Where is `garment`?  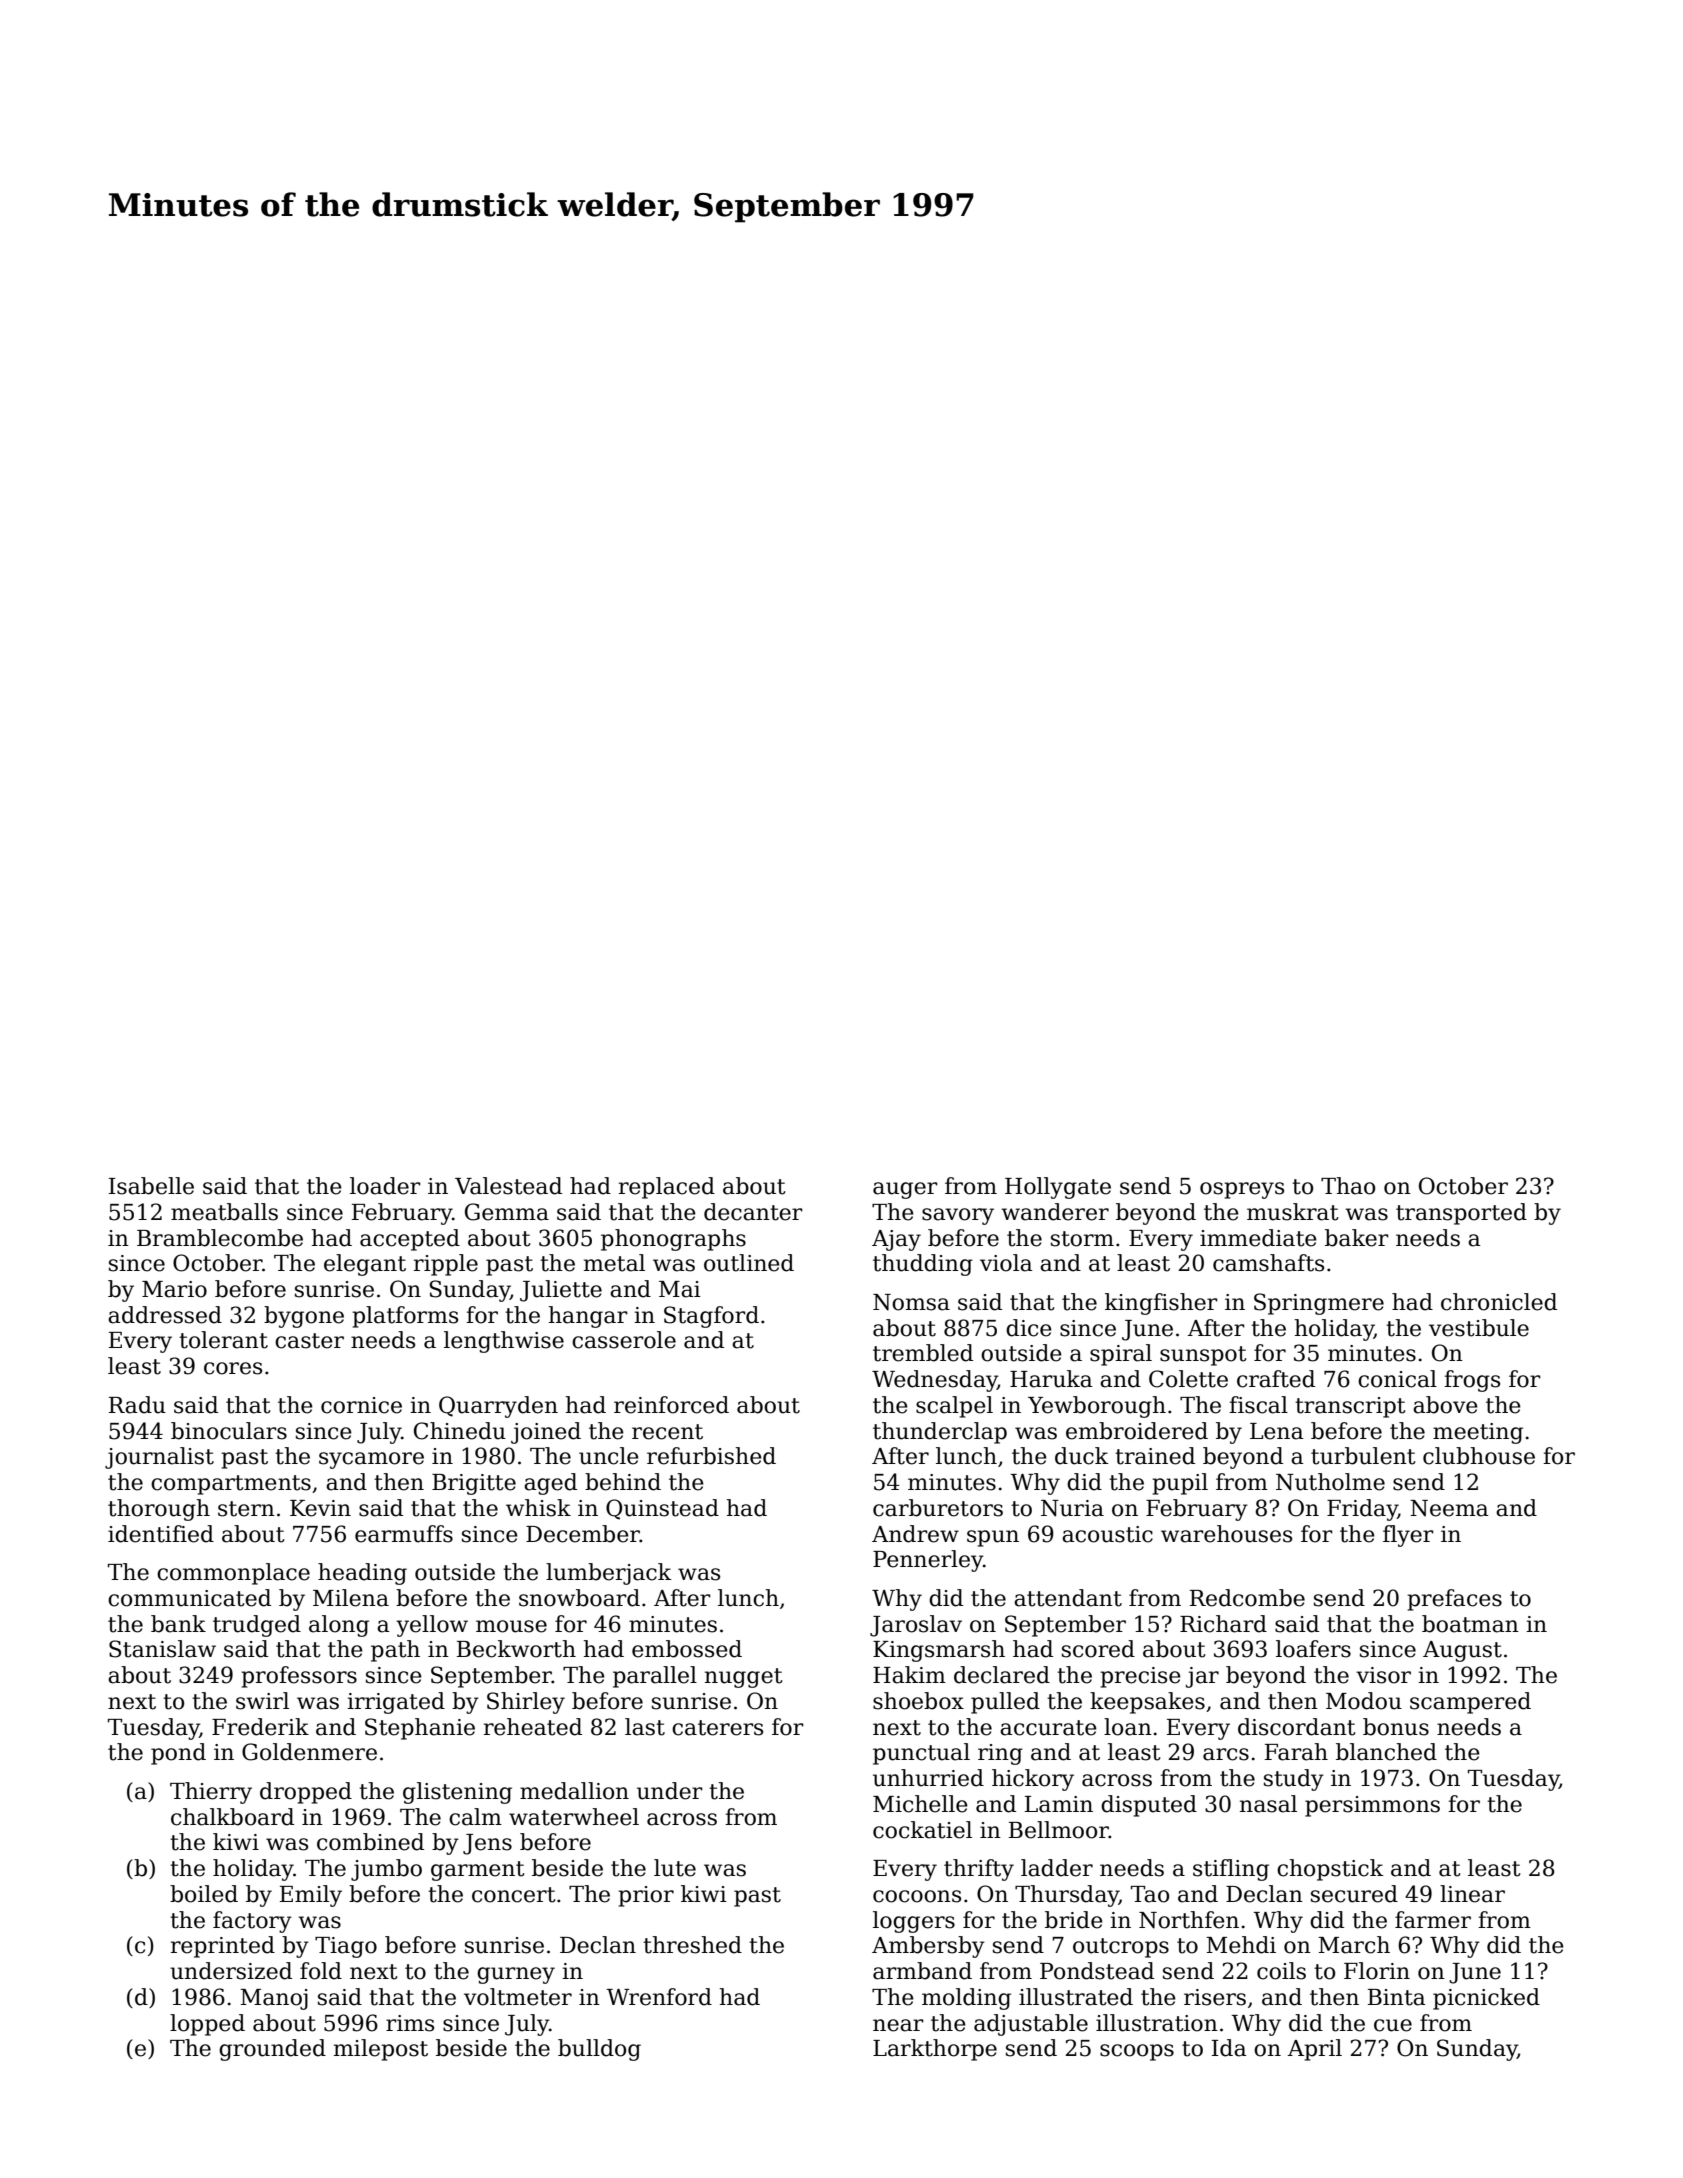
garment is located at coordinates (478, 1871).
